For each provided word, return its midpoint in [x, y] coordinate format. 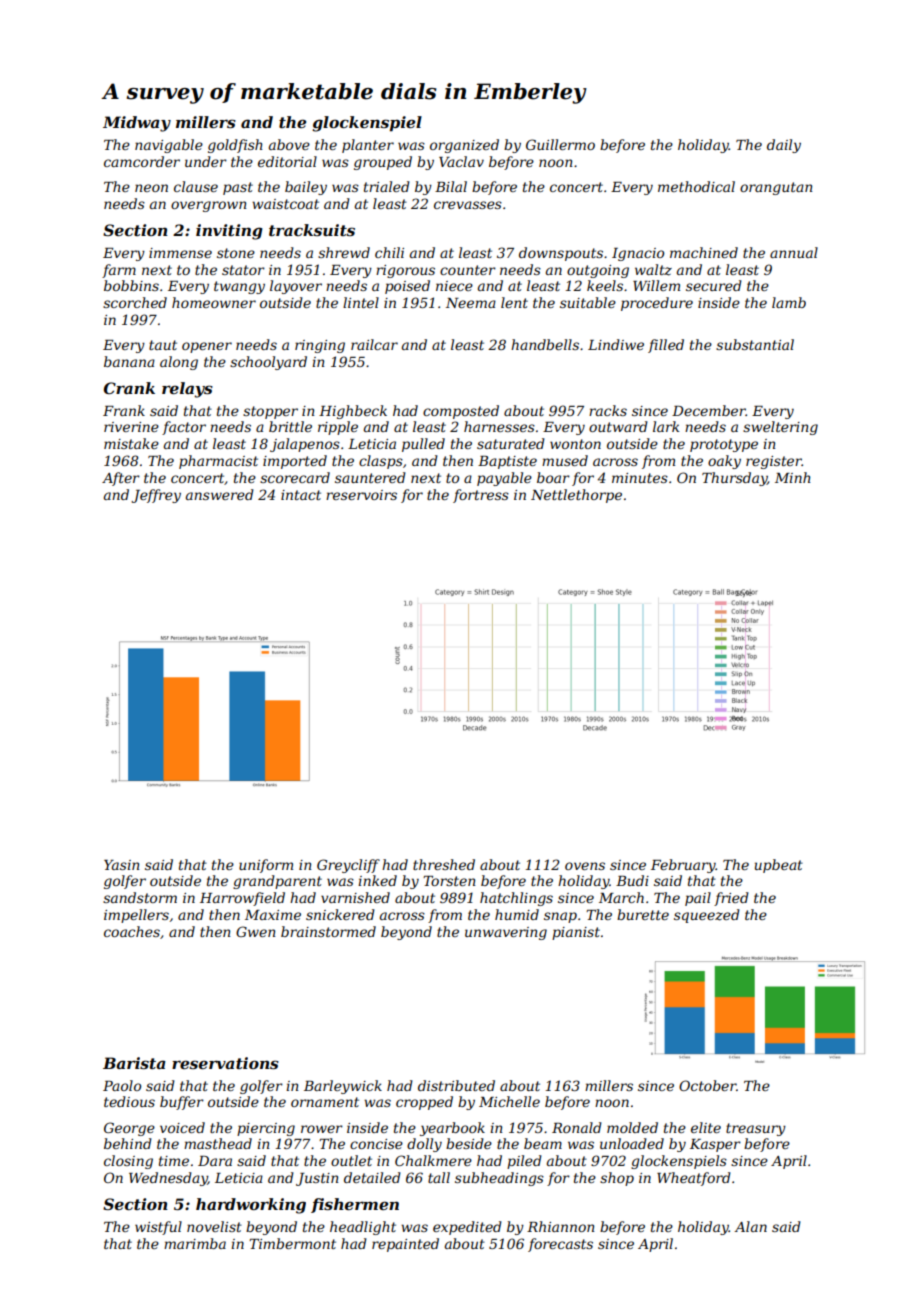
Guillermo [560, 144]
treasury [756, 1129]
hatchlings [516, 899]
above [289, 144]
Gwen [255, 931]
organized [464, 146]
